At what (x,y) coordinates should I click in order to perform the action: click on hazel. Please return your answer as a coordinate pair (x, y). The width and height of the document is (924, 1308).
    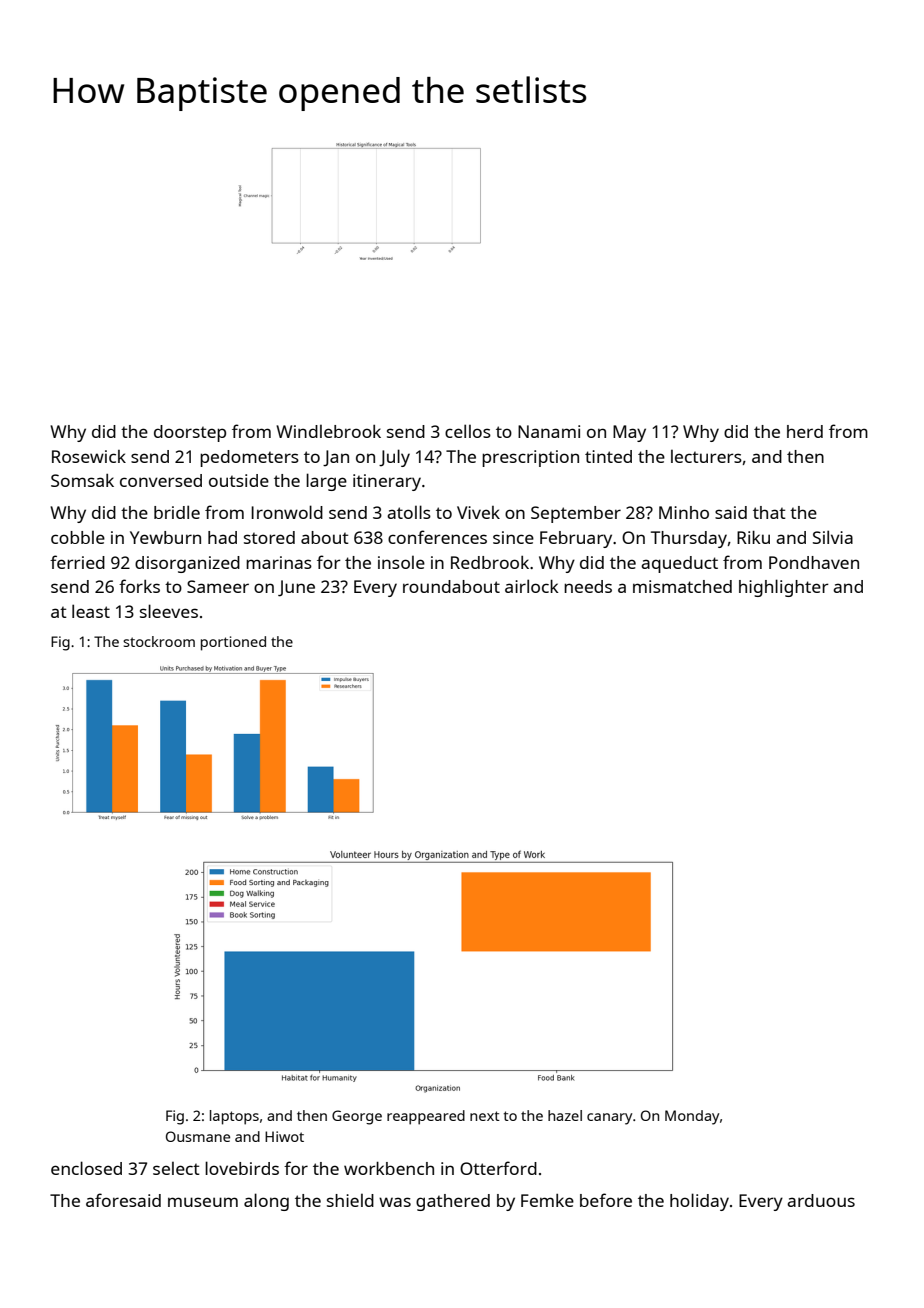
    Looking at the image, I should click on (565, 1115).
